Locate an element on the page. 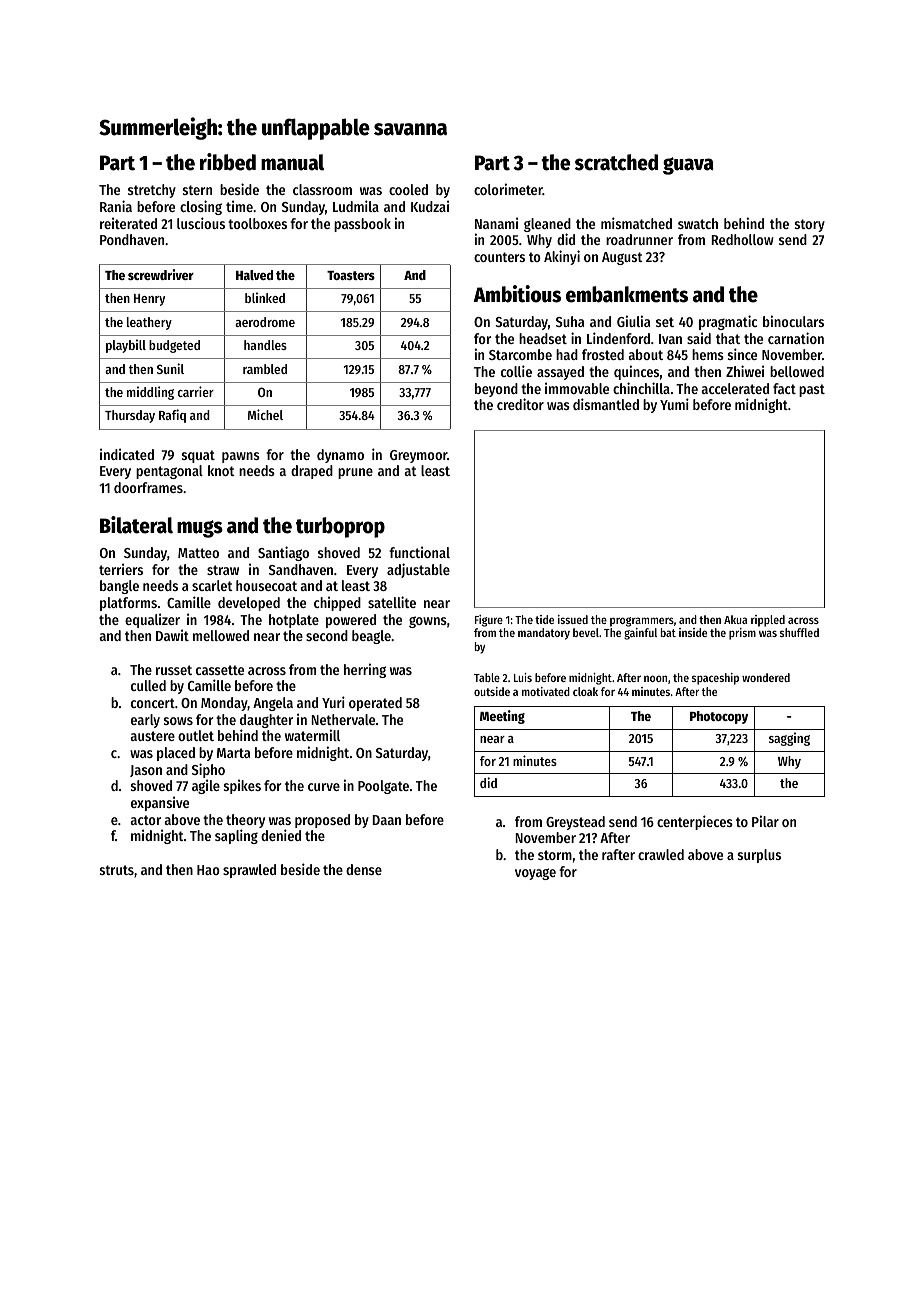  past is located at coordinates (812, 390).
